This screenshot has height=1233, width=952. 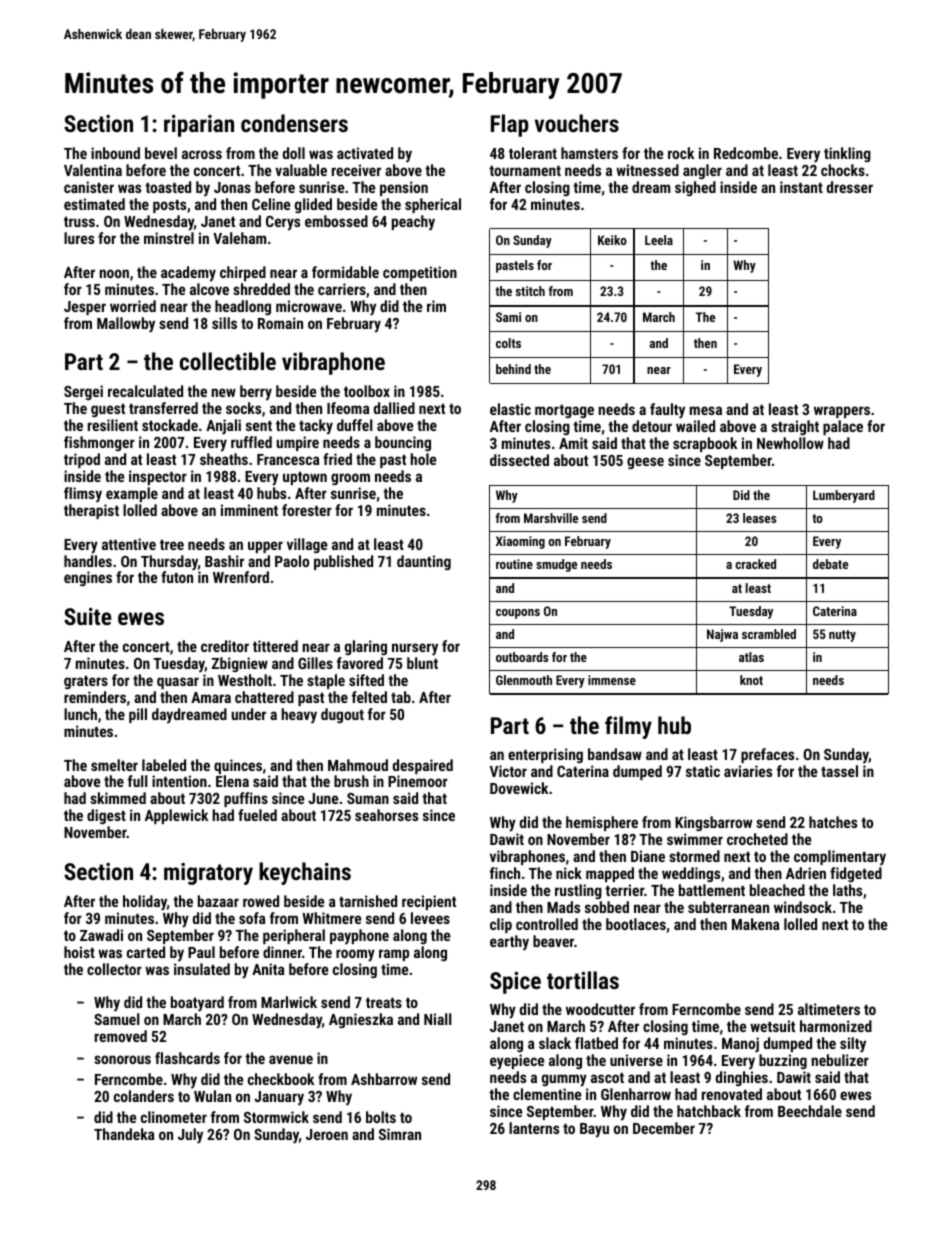 I want to click on faulty, so click(x=667, y=411).
